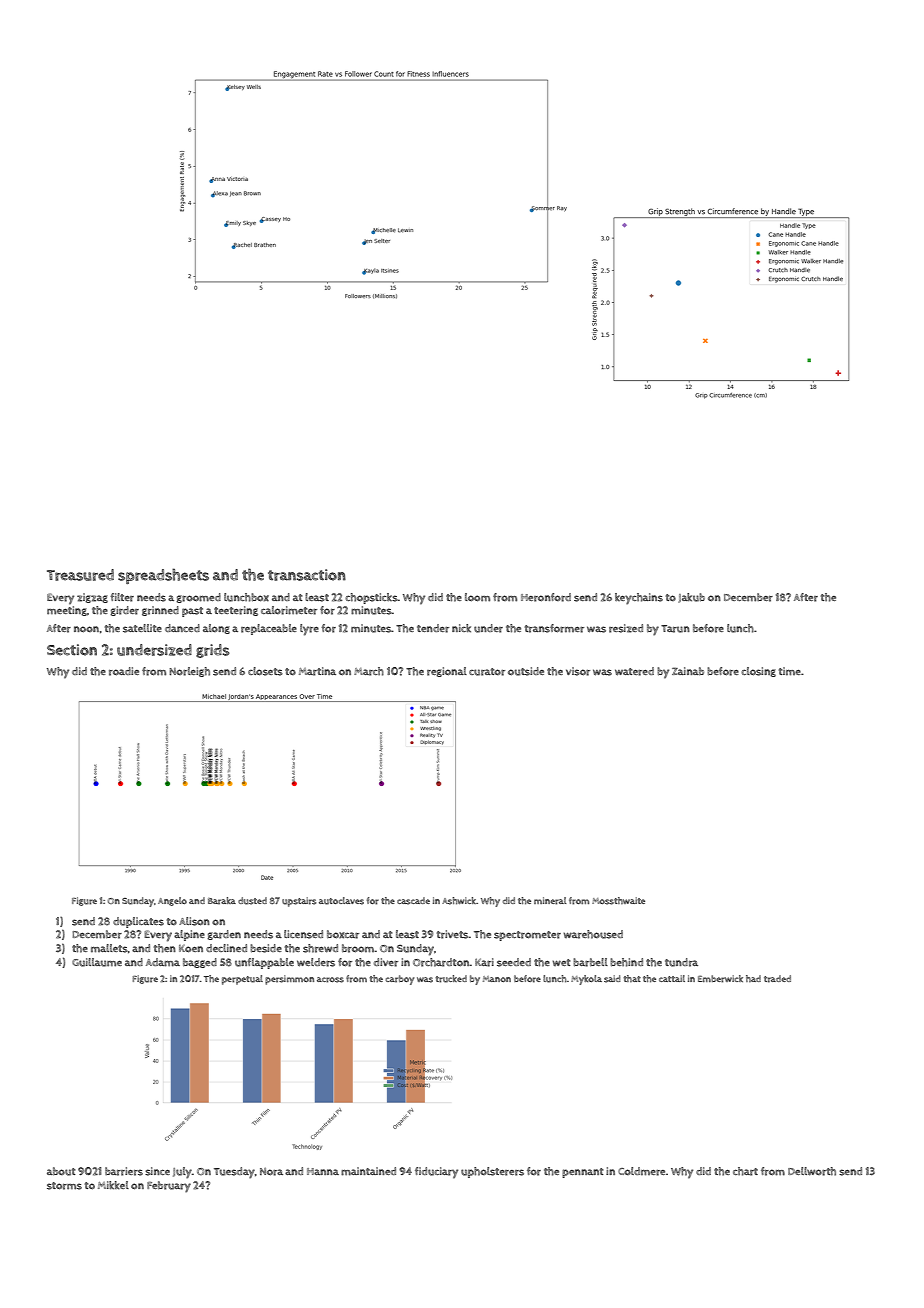 This document has height=1308, width=924. Describe the element at coordinates (753, 978) in the document. I see `had` at that location.
